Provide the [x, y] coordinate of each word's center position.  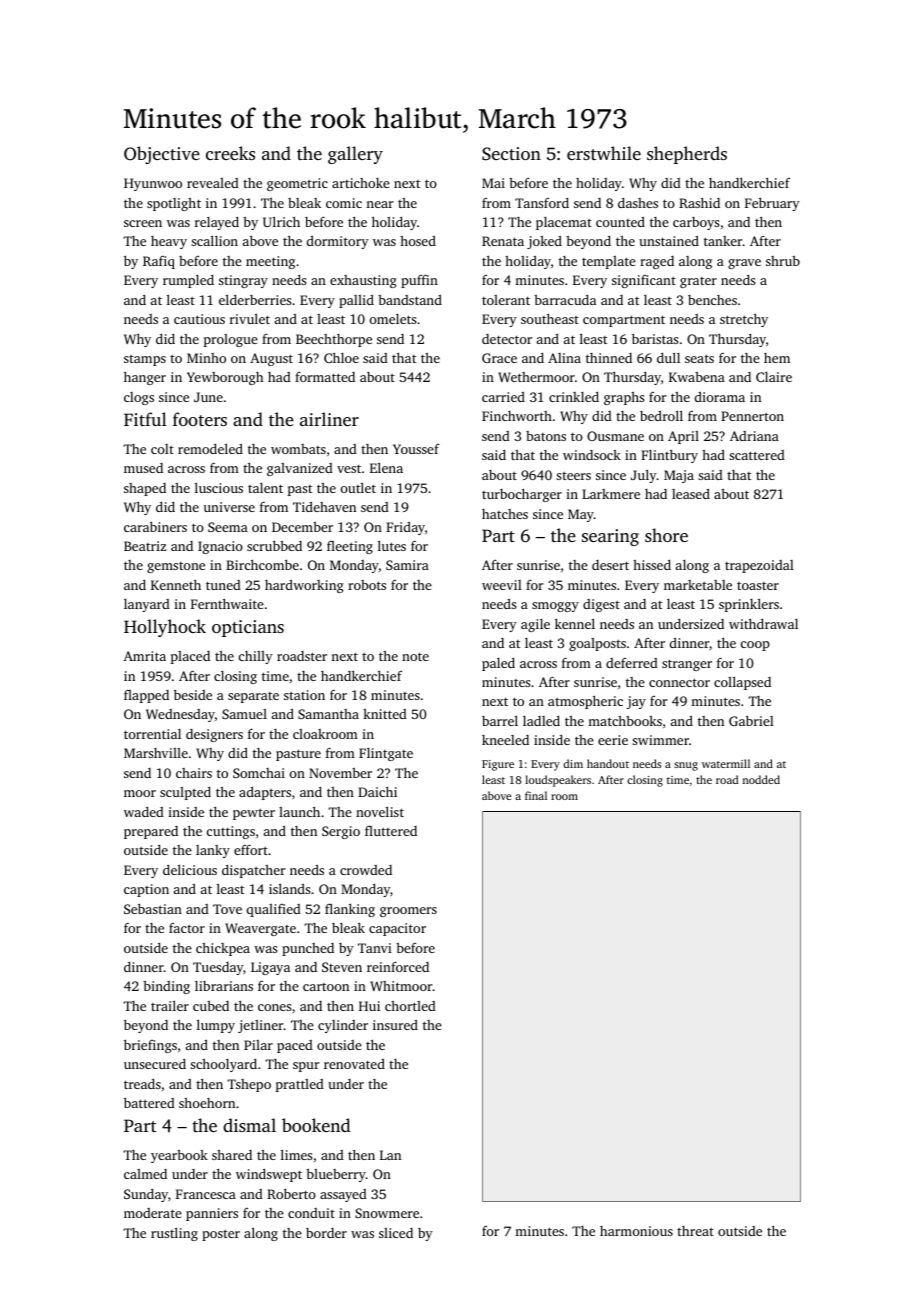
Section [511, 154]
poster [221, 1235]
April [683, 437]
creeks [230, 153]
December [302, 527]
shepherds [687, 155]
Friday [405, 528]
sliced [396, 1233]
